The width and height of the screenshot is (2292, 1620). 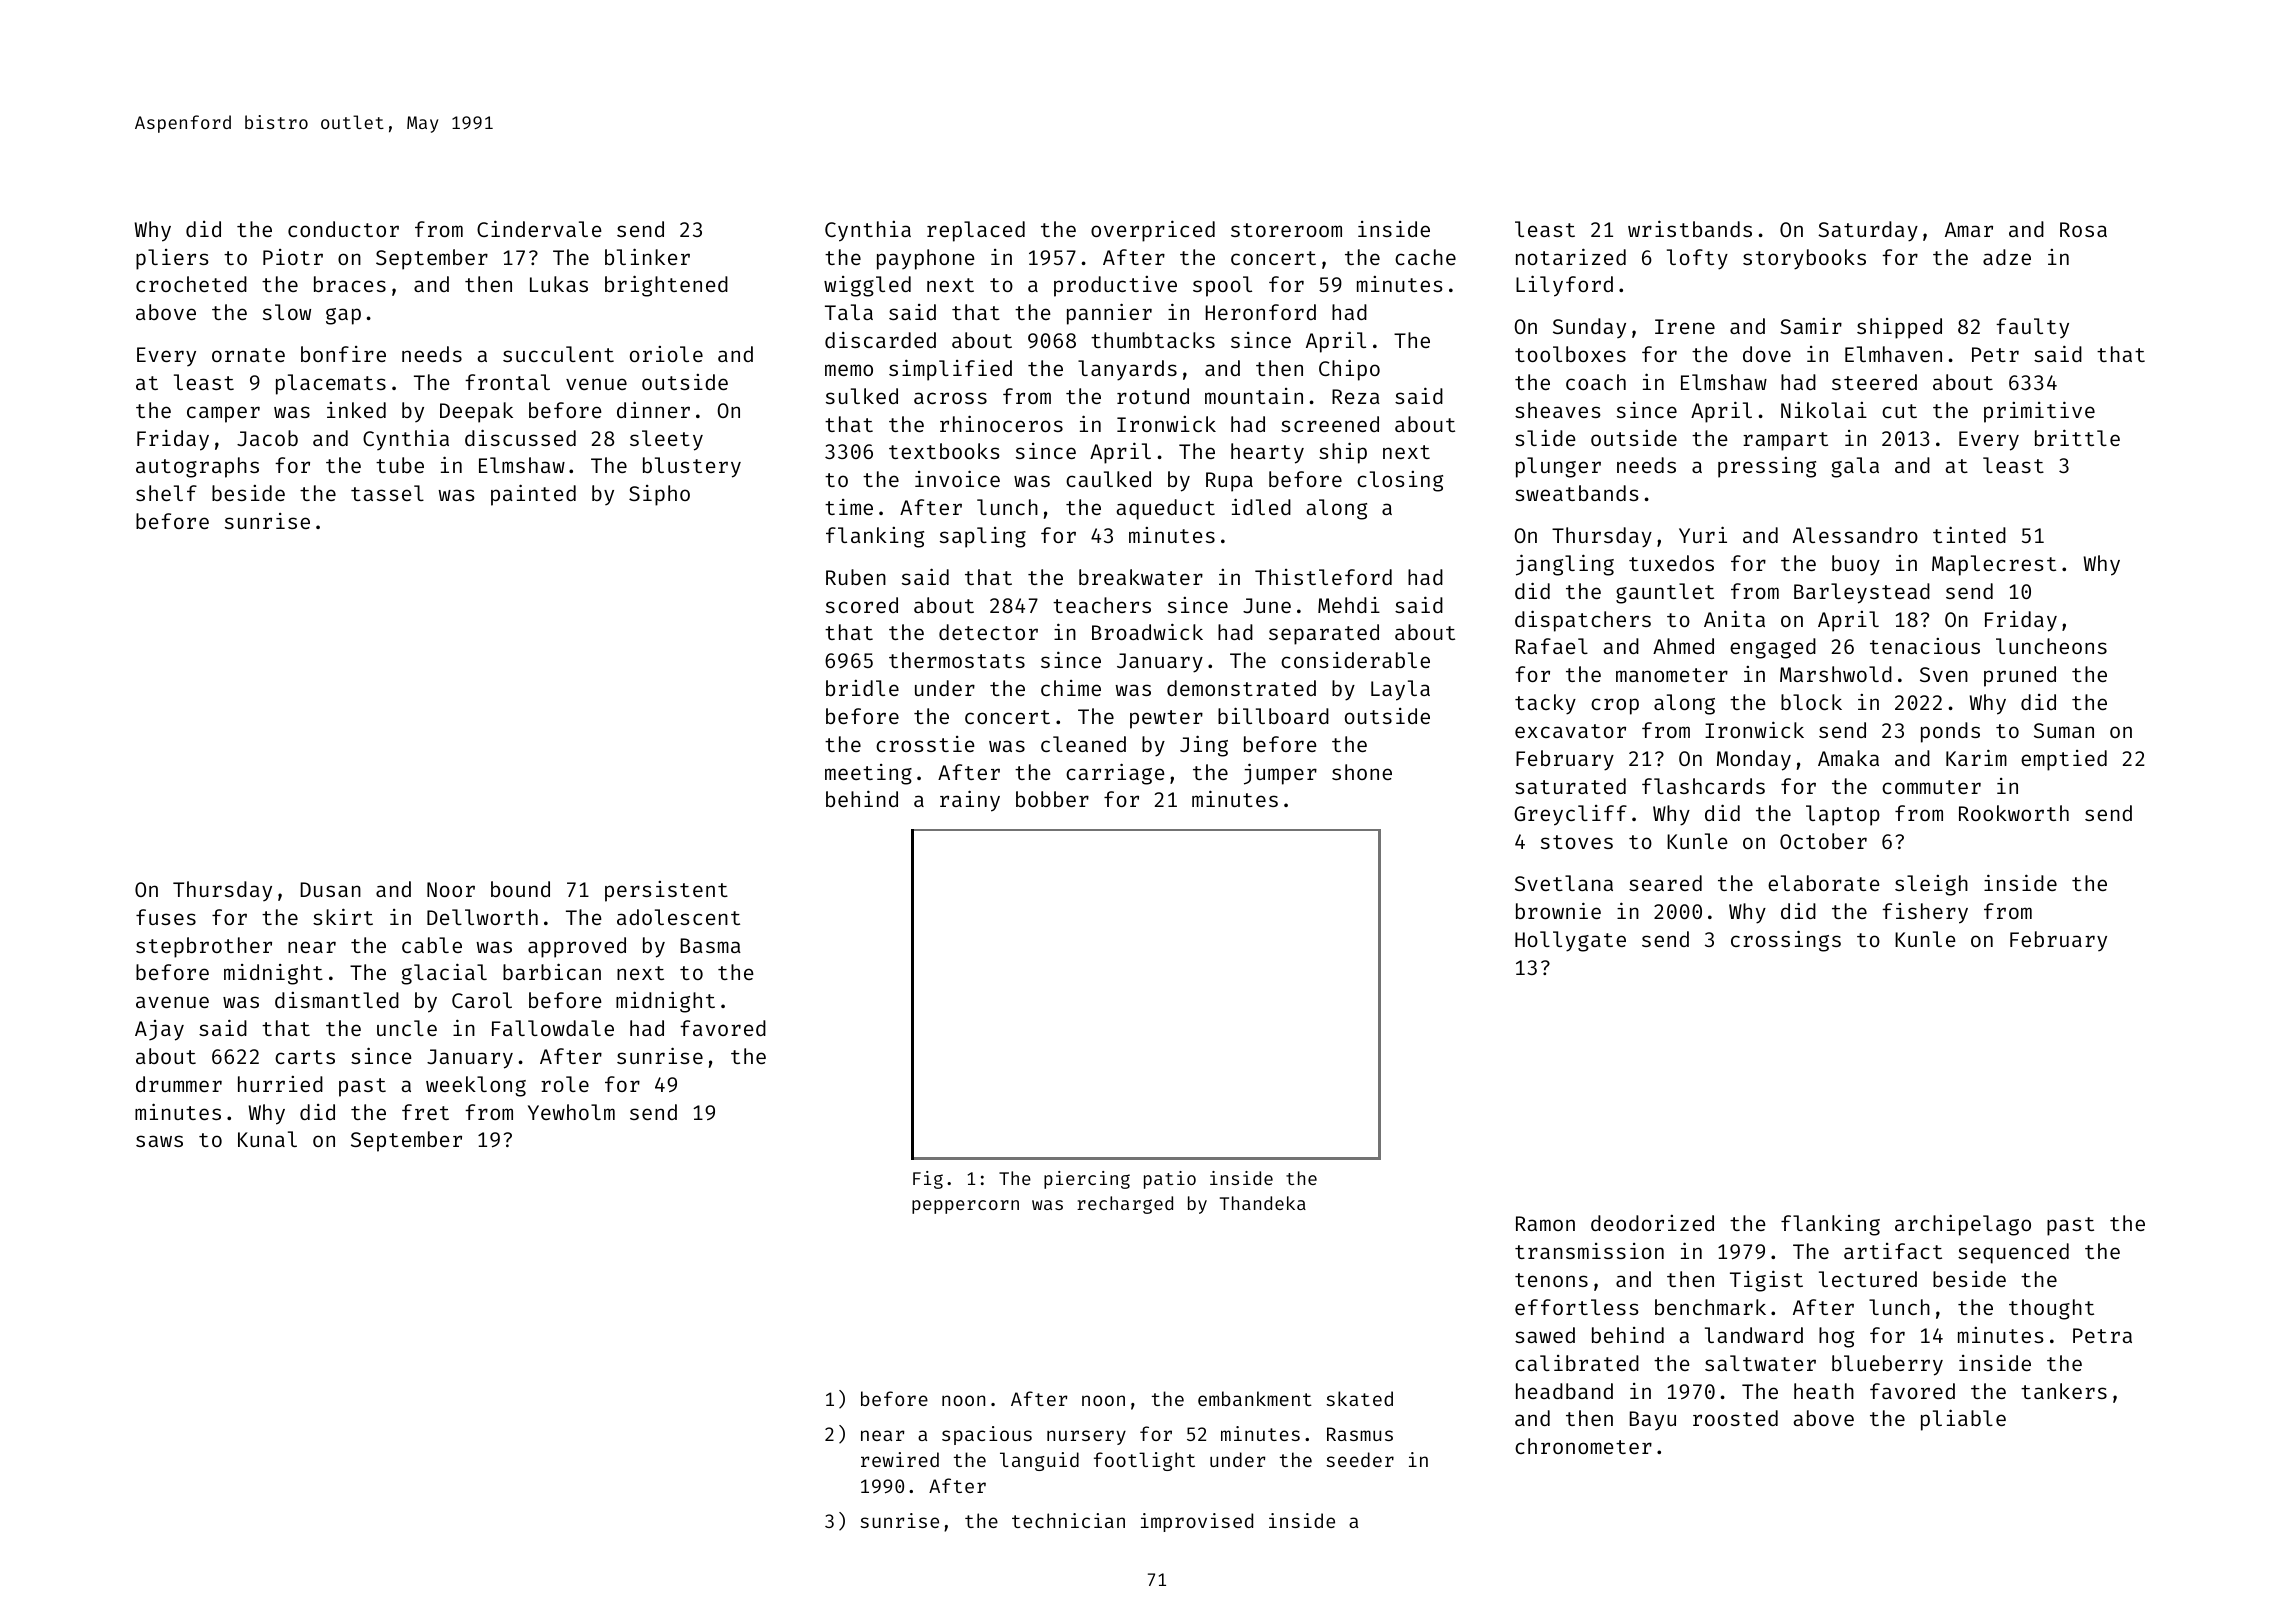 What do you see at coordinates (1767, 467) in the screenshot?
I see `pressing` at bounding box center [1767, 467].
